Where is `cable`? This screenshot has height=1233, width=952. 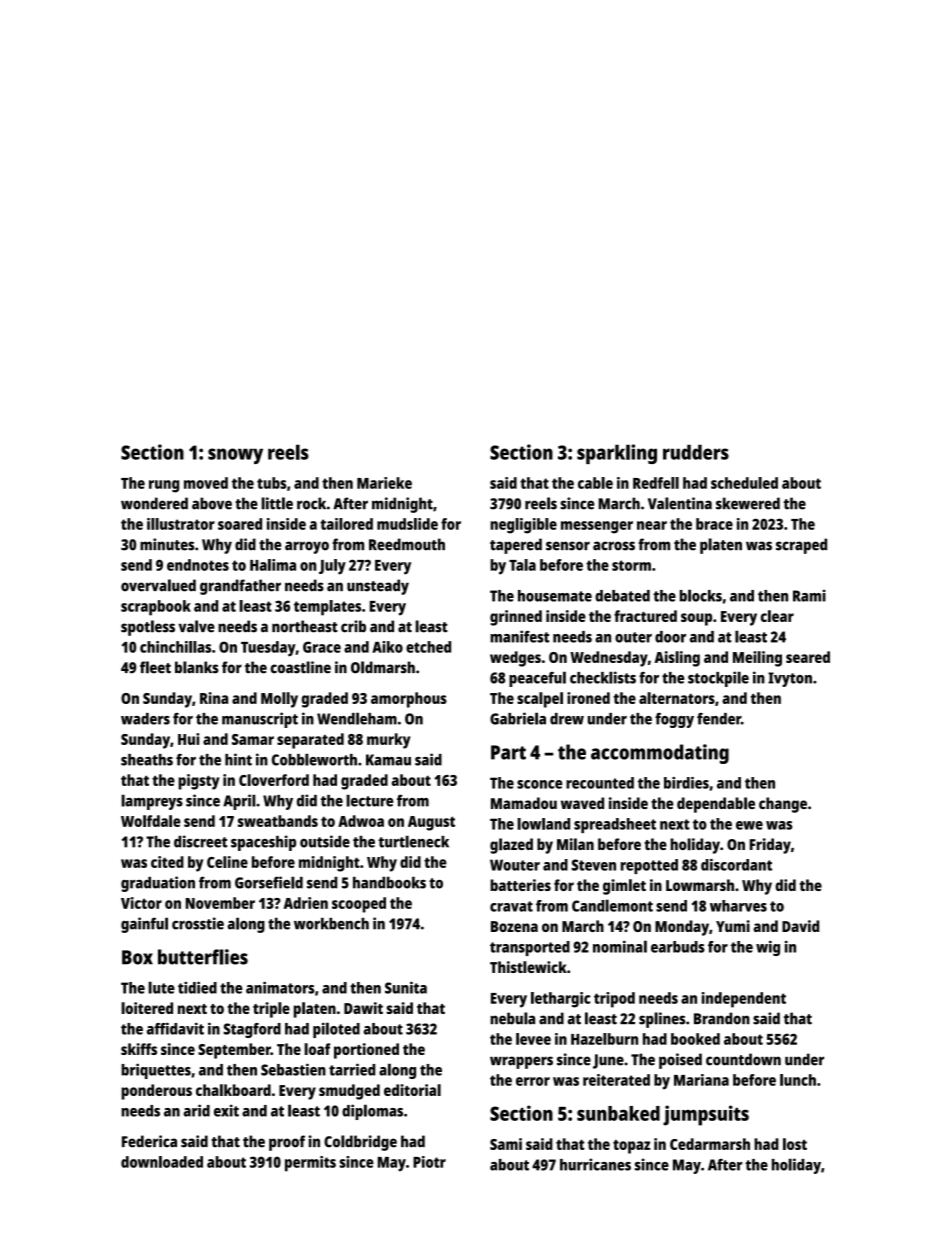
cable is located at coordinates (595, 483).
